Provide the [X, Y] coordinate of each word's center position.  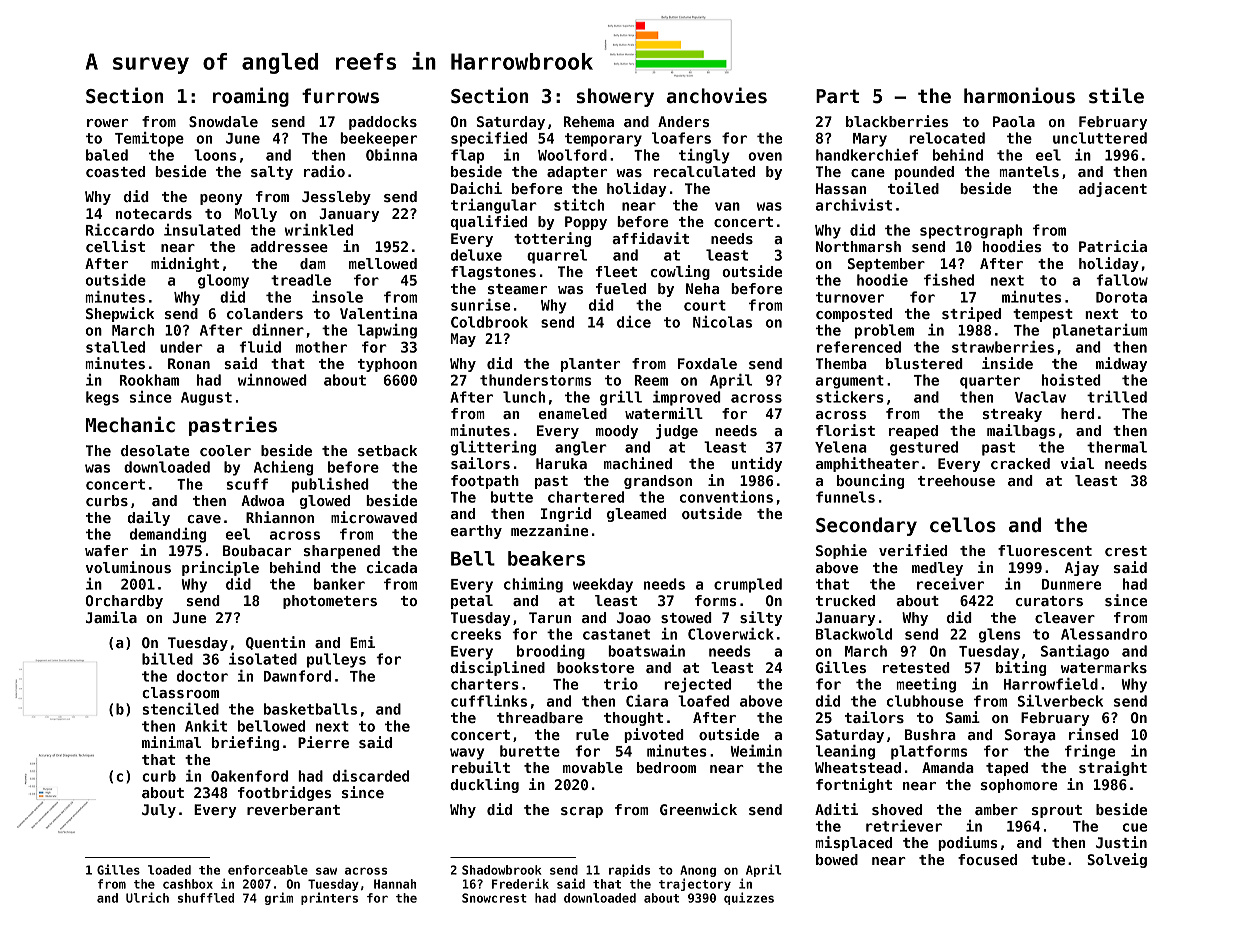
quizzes [749, 898]
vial [1077, 463]
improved [687, 398]
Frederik [520, 883]
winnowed [272, 380]
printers [329, 898]
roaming [251, 97]
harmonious [1019, 95]
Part [837, 96]
